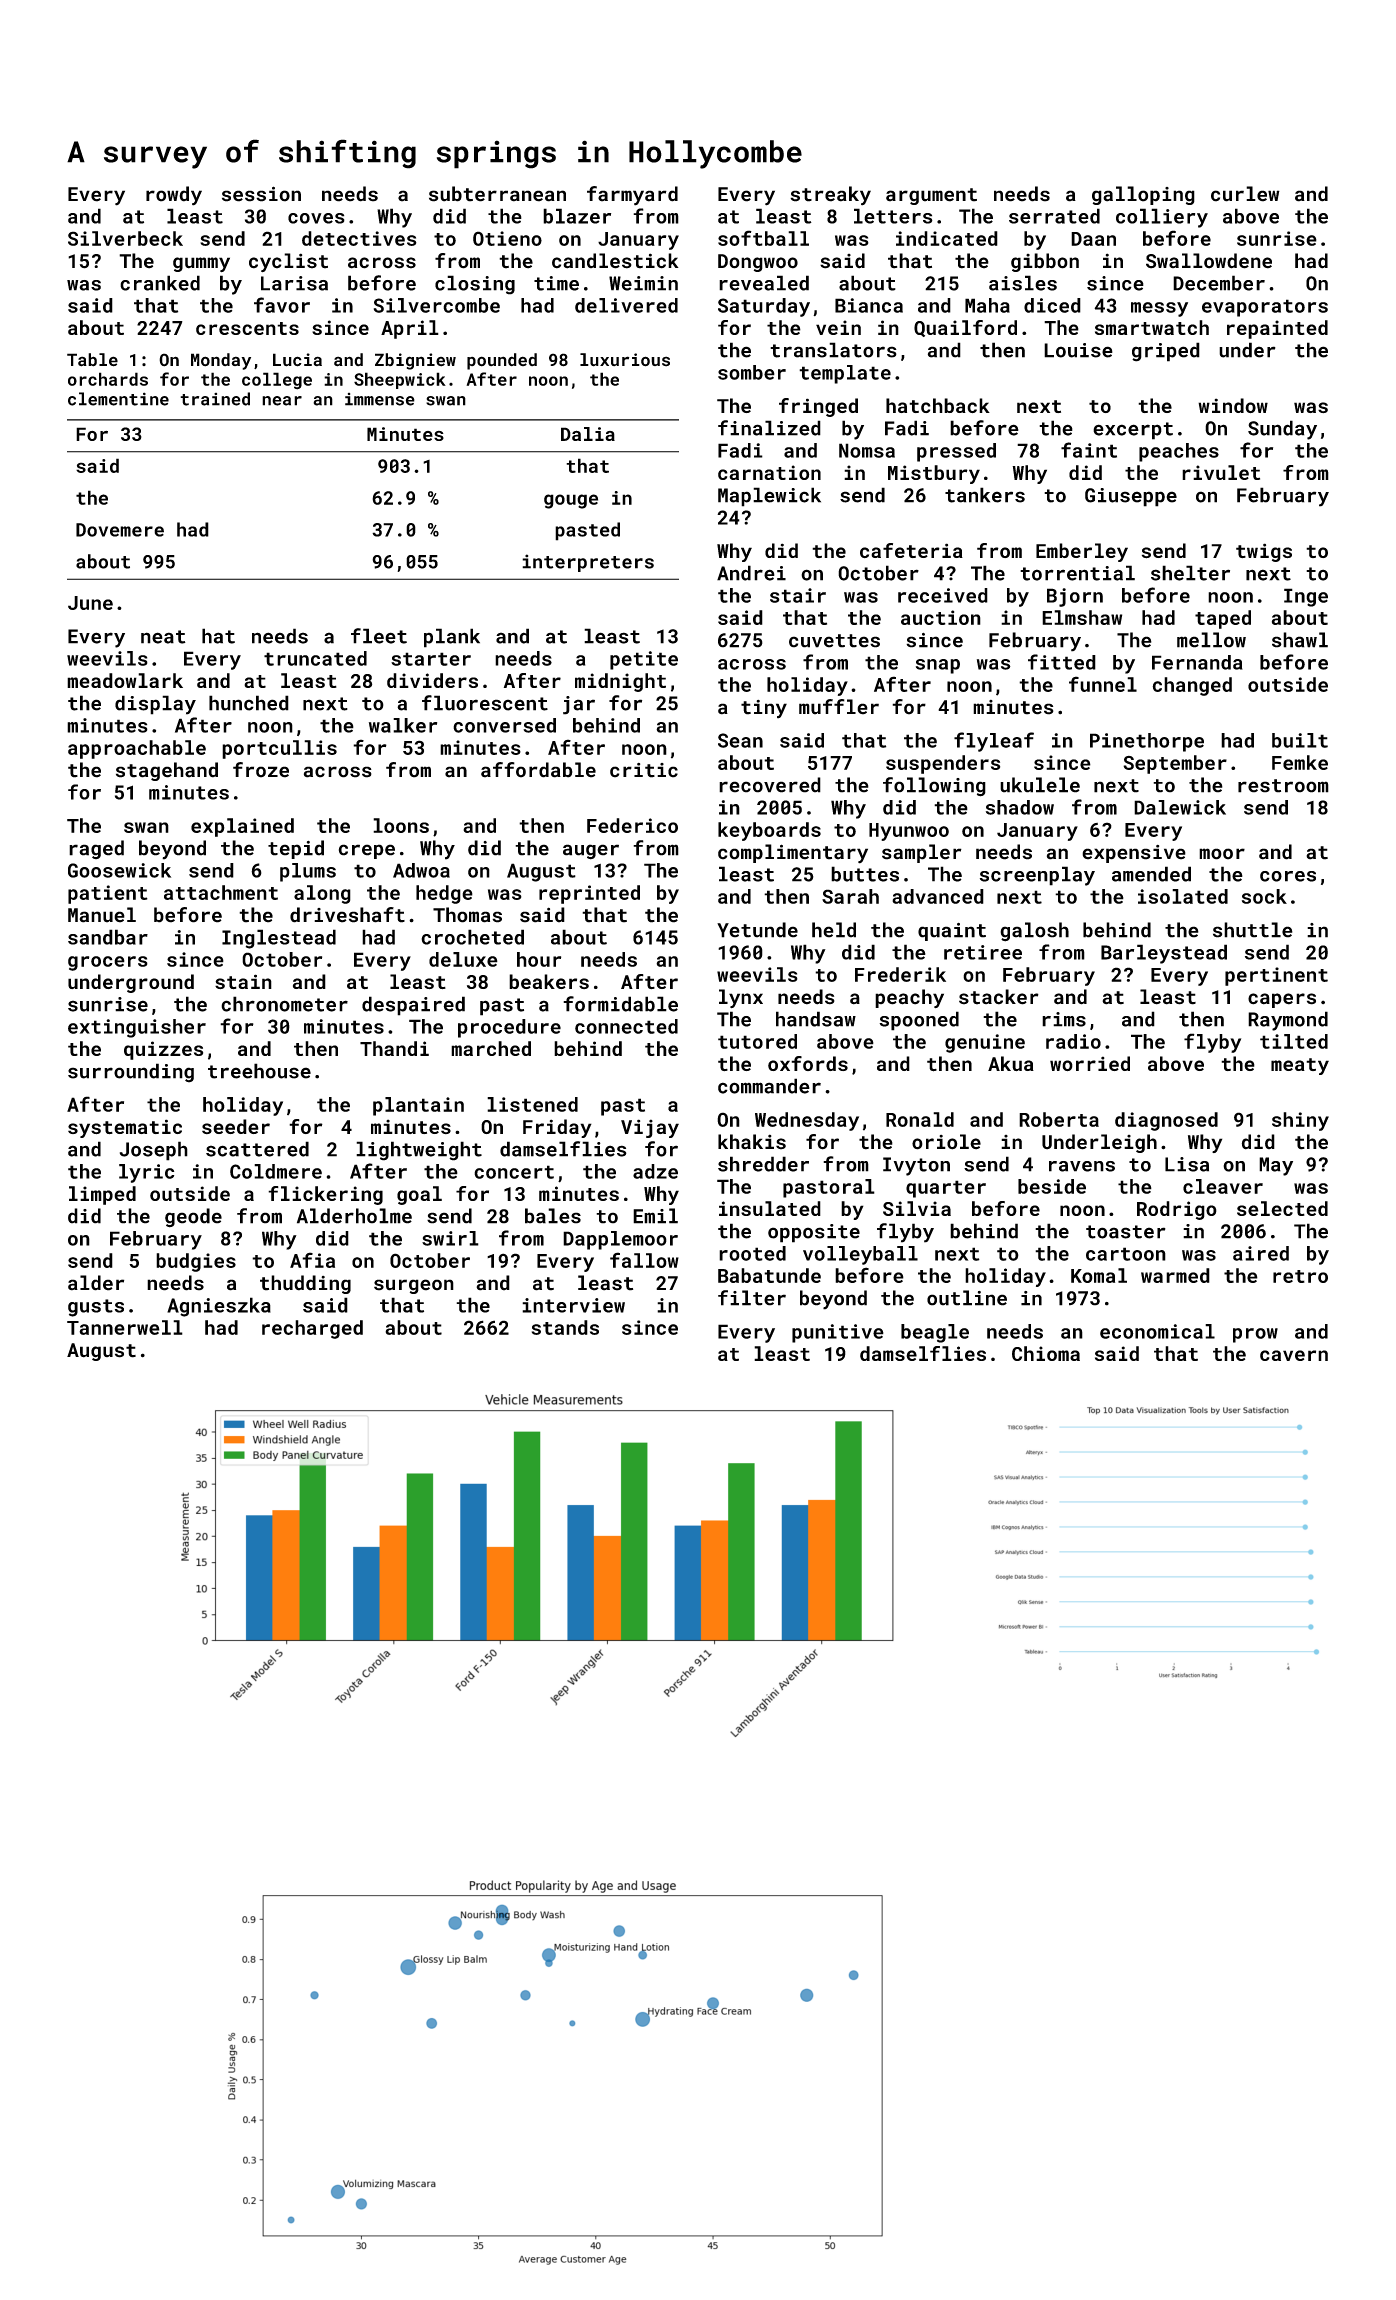 The image size is (1396, 2300). What do you see at coordinates (125, 238) in the screenshot?
I see `Silverbeck` at bounding box center [125, 238].
